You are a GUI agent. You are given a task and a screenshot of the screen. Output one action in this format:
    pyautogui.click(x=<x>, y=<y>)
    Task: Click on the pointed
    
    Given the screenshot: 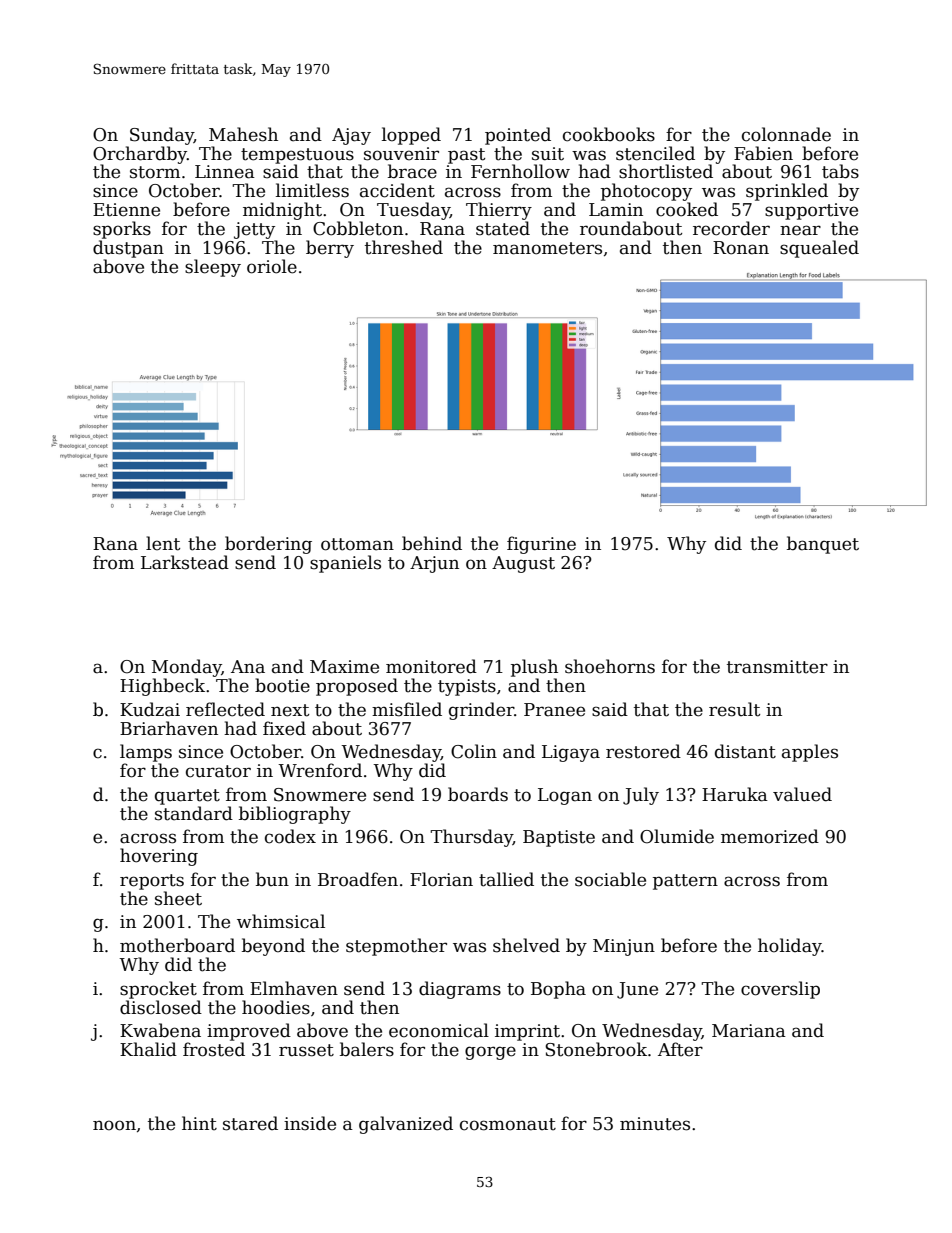 What is the action you would take?
    pyautogui.click(x=518, y=136)
